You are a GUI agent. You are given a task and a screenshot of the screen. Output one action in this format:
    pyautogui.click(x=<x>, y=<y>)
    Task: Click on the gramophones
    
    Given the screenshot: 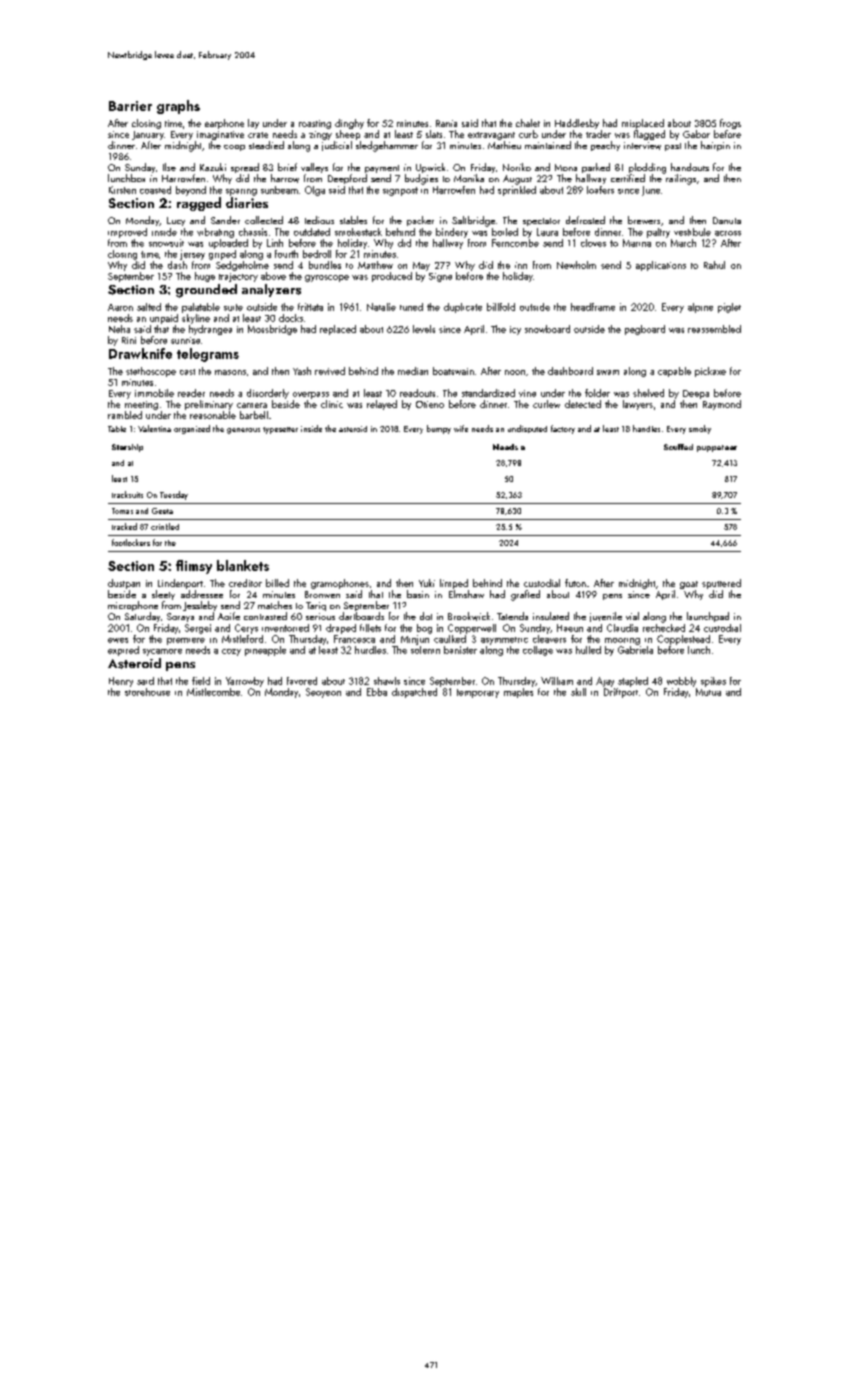 What is the action you would take?
    pyautogui.click(x=340, y=584)
